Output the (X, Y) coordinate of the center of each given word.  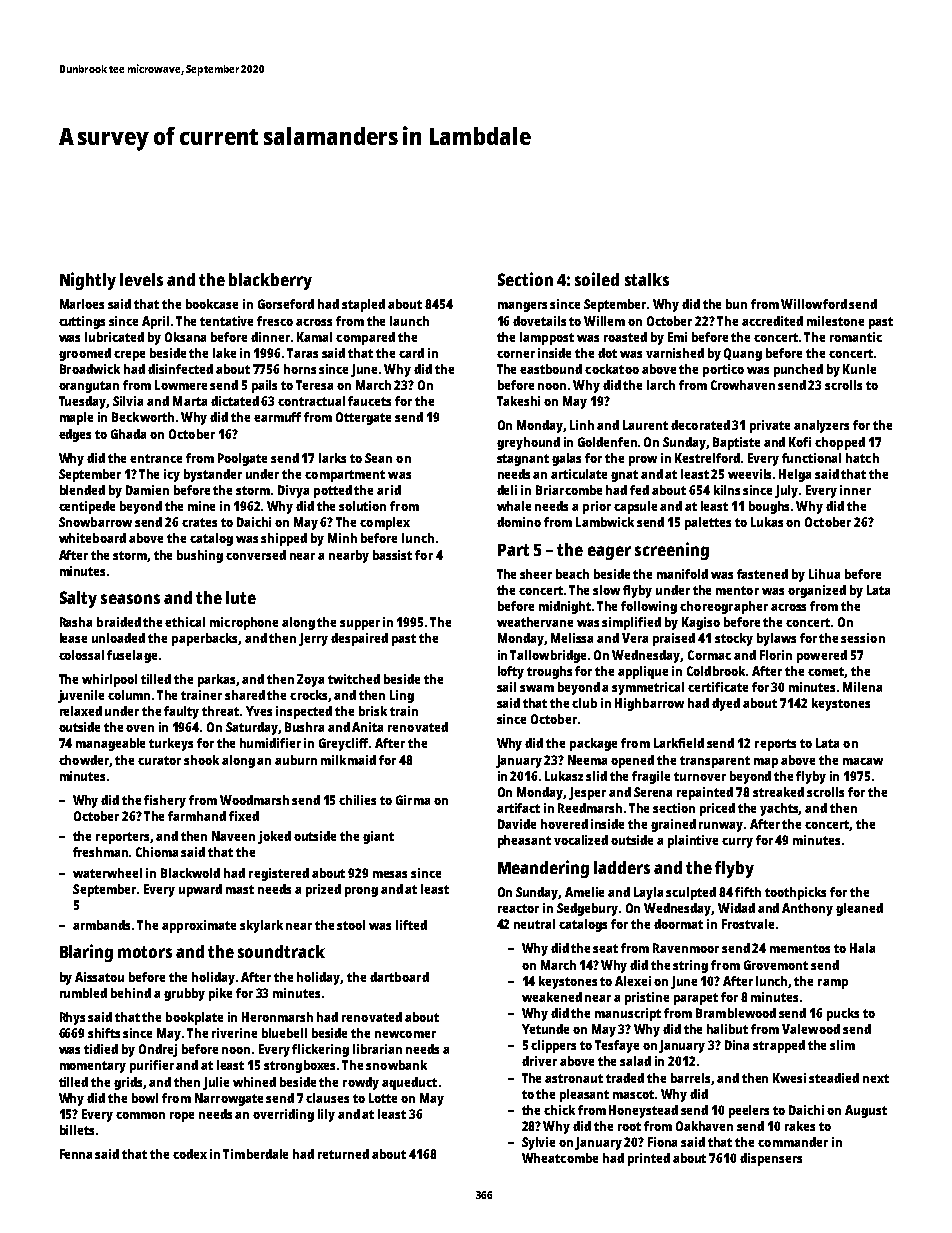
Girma (413, 800)
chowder (84, 761)
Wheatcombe (560, 1158)
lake (224, 353)
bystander (213, 475)
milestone (835, 321)
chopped (840, 443)
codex (190, 1154)
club (584, 703)
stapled (363, 305)
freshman (100, 852)
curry (737, 843)
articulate (579, 474)
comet (826, 672)
